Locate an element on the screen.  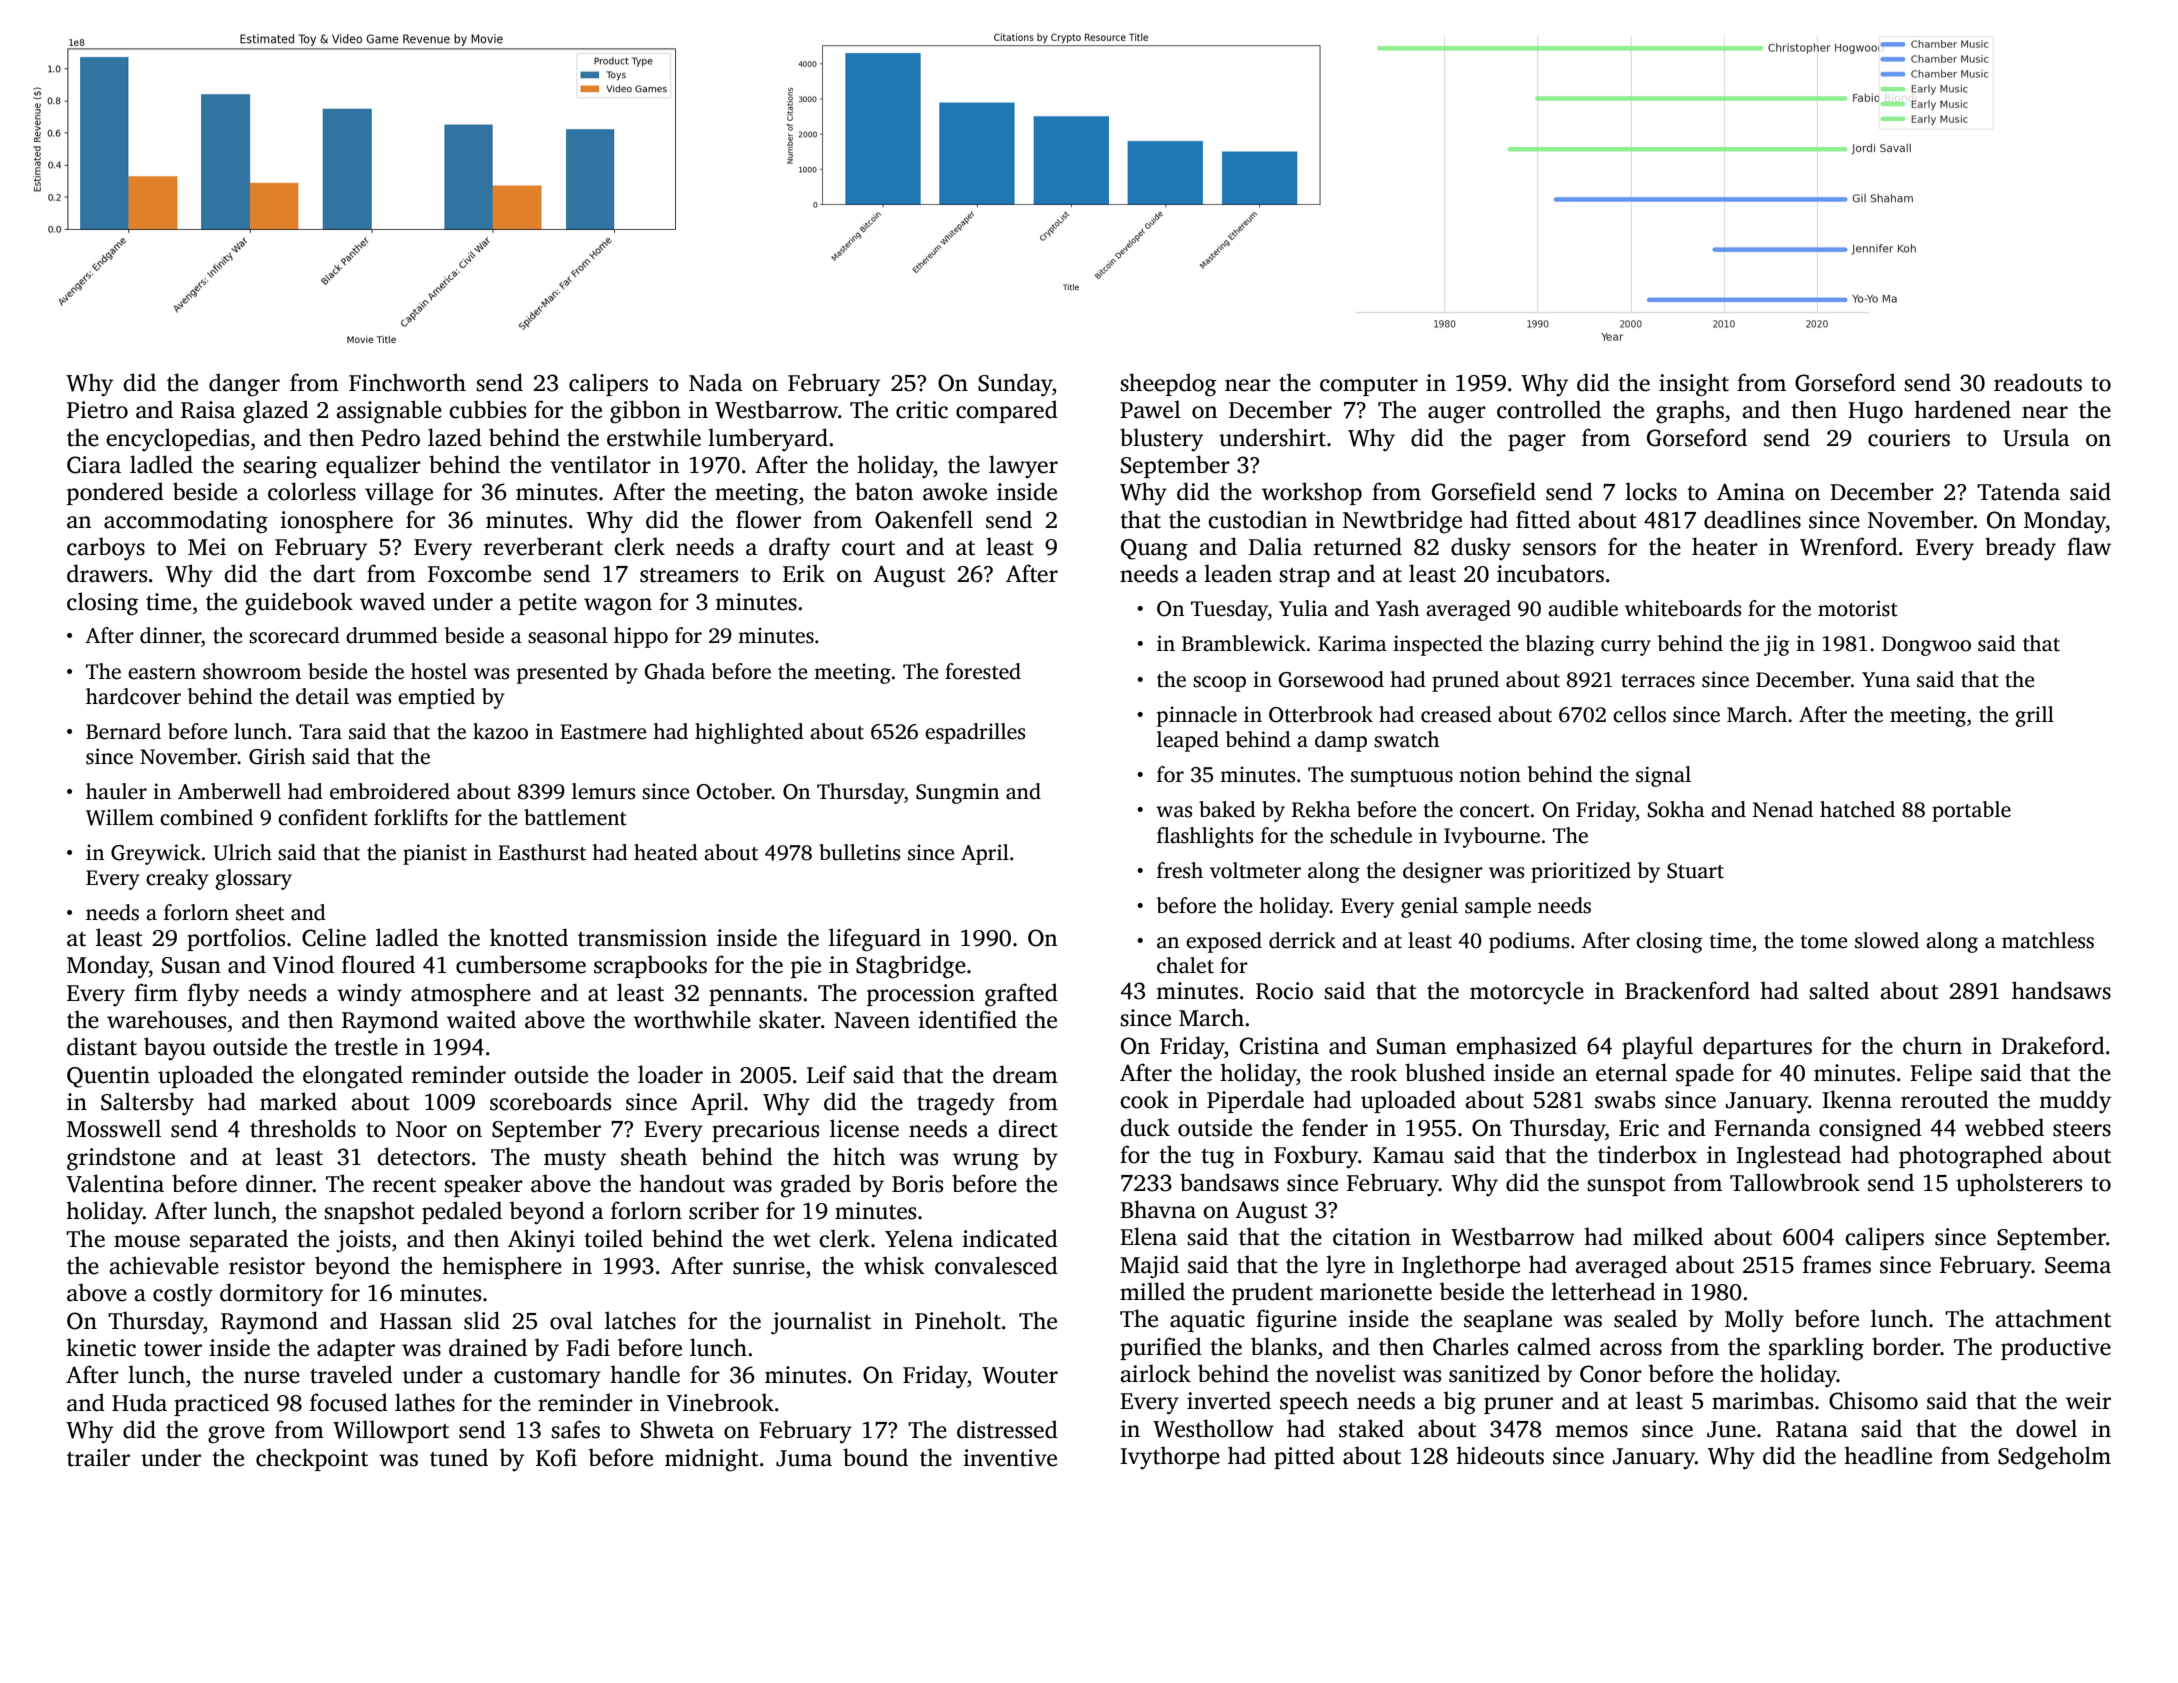
drawers is located at coordinates (107, 573).
